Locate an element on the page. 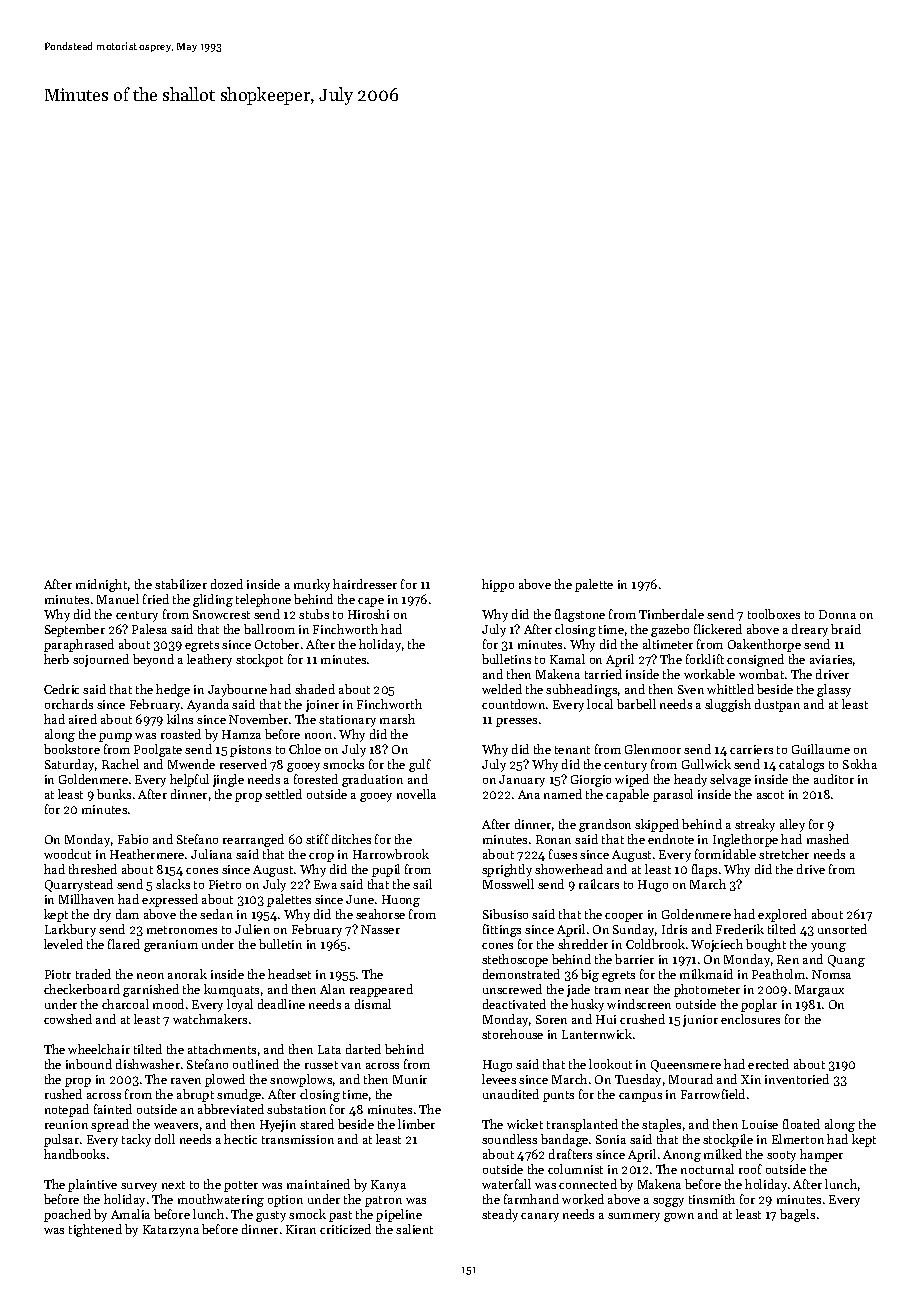 This image has height=1308, width=924. flagstone is located at coordinates (580, 615).
